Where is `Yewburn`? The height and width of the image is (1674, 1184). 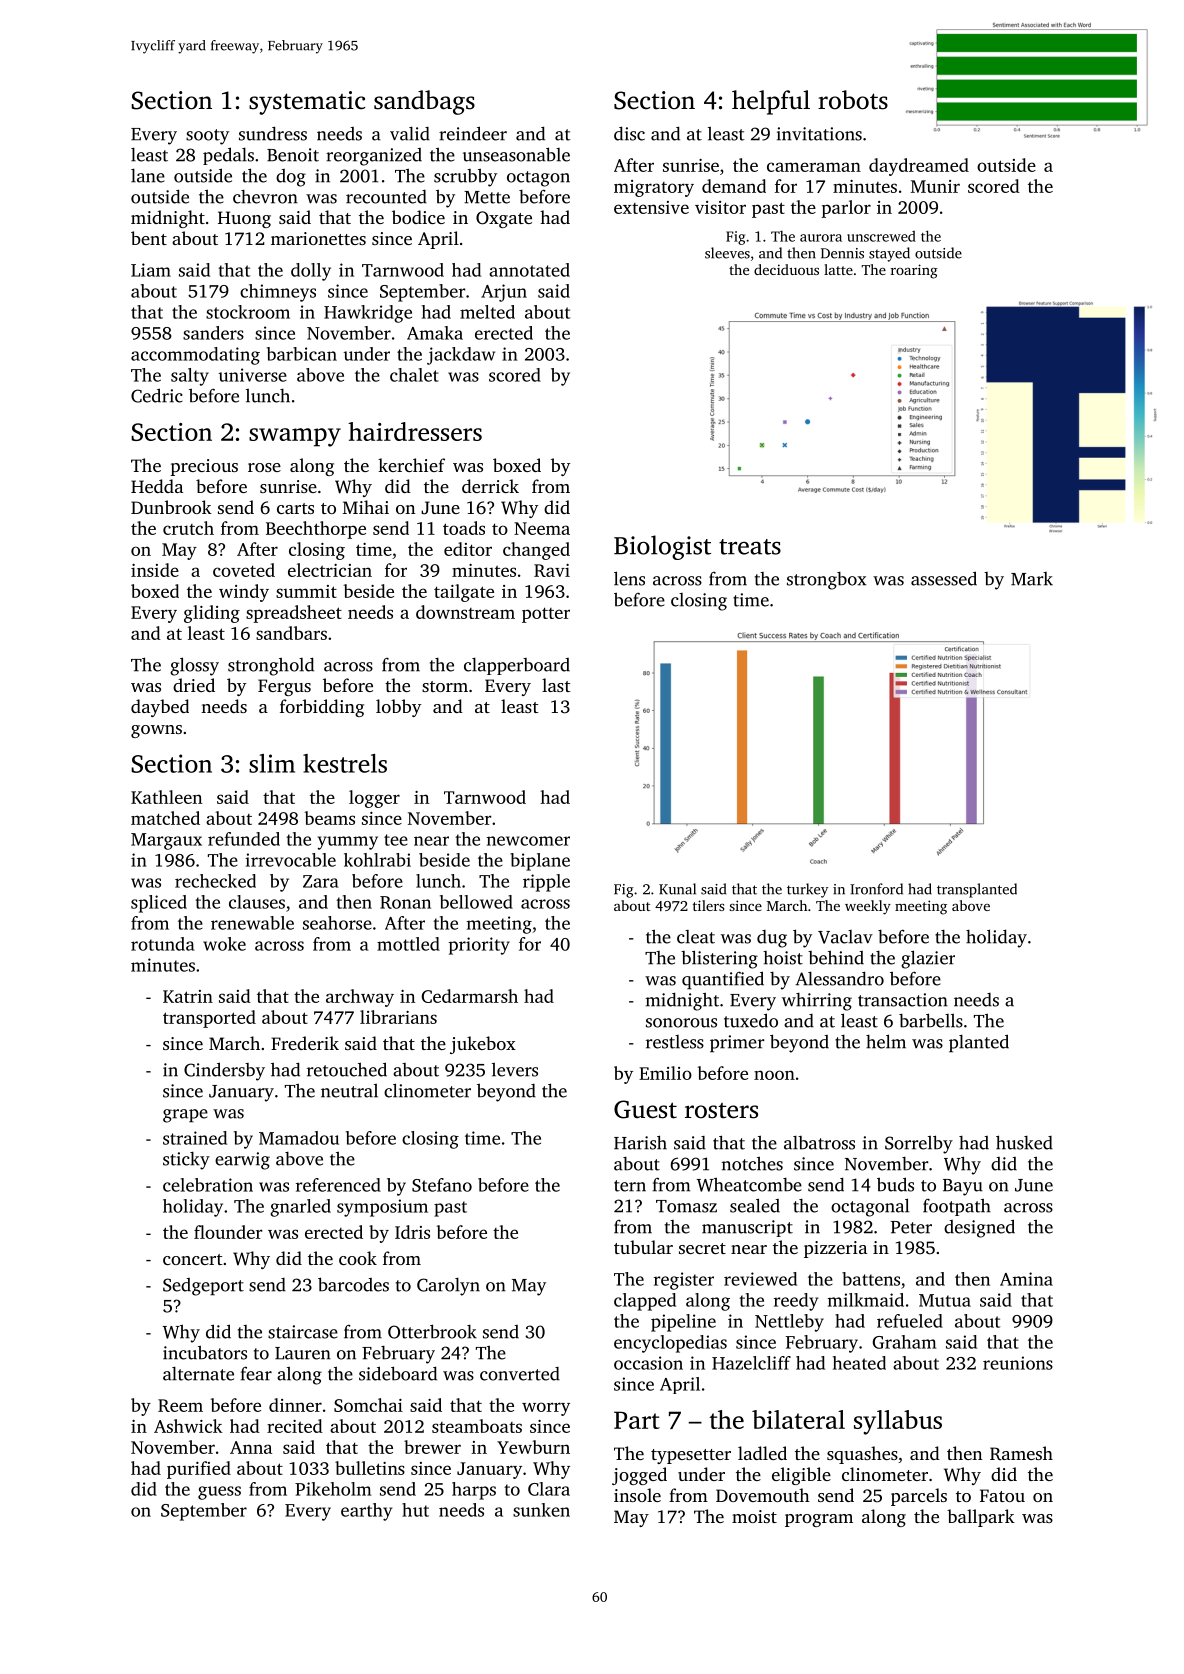
Yewburn is located at coordinates (533, 1447).
